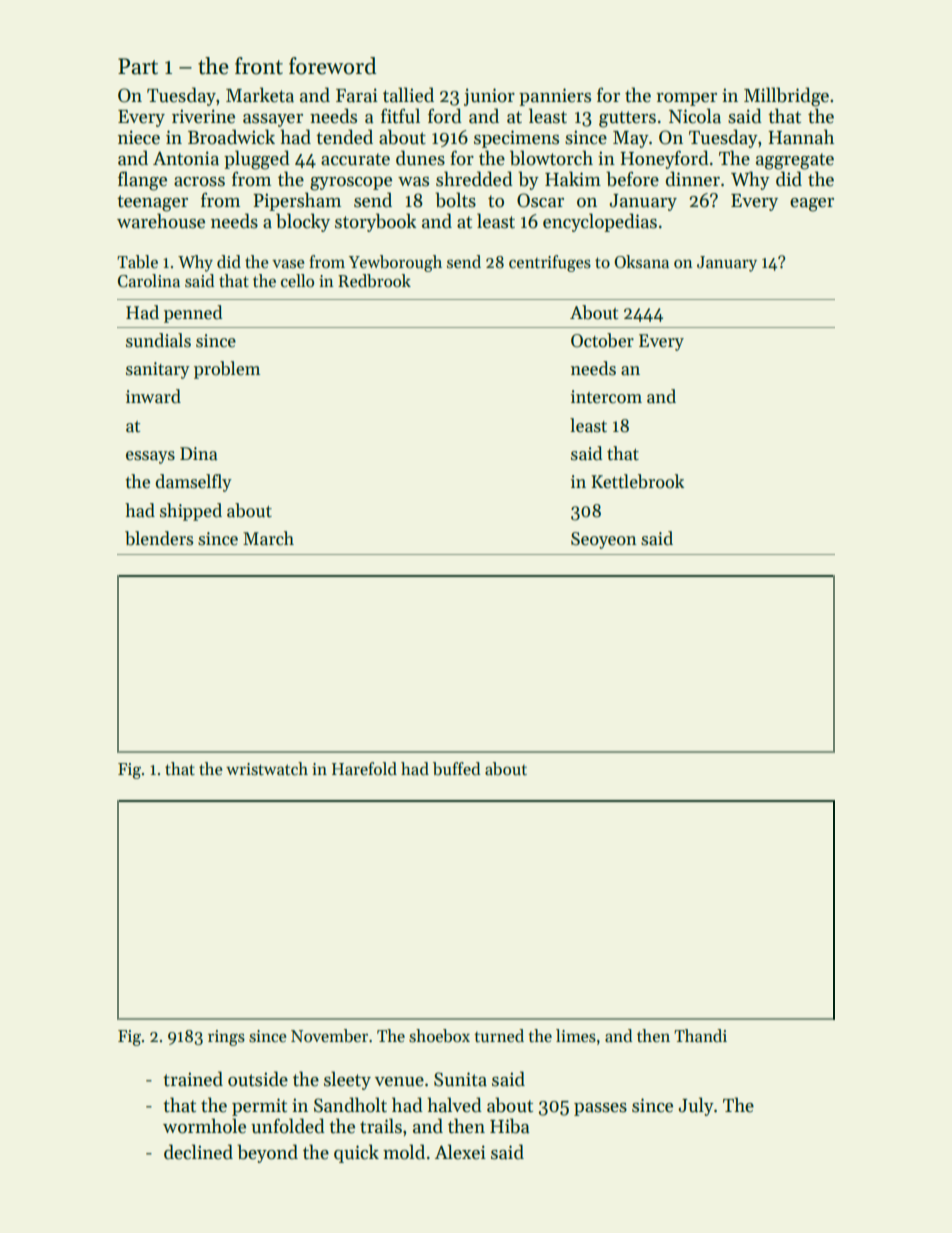 Image resolution: width=952 pixels, height=1233 pixels. I want to click on declined, so click(198, 1152).
